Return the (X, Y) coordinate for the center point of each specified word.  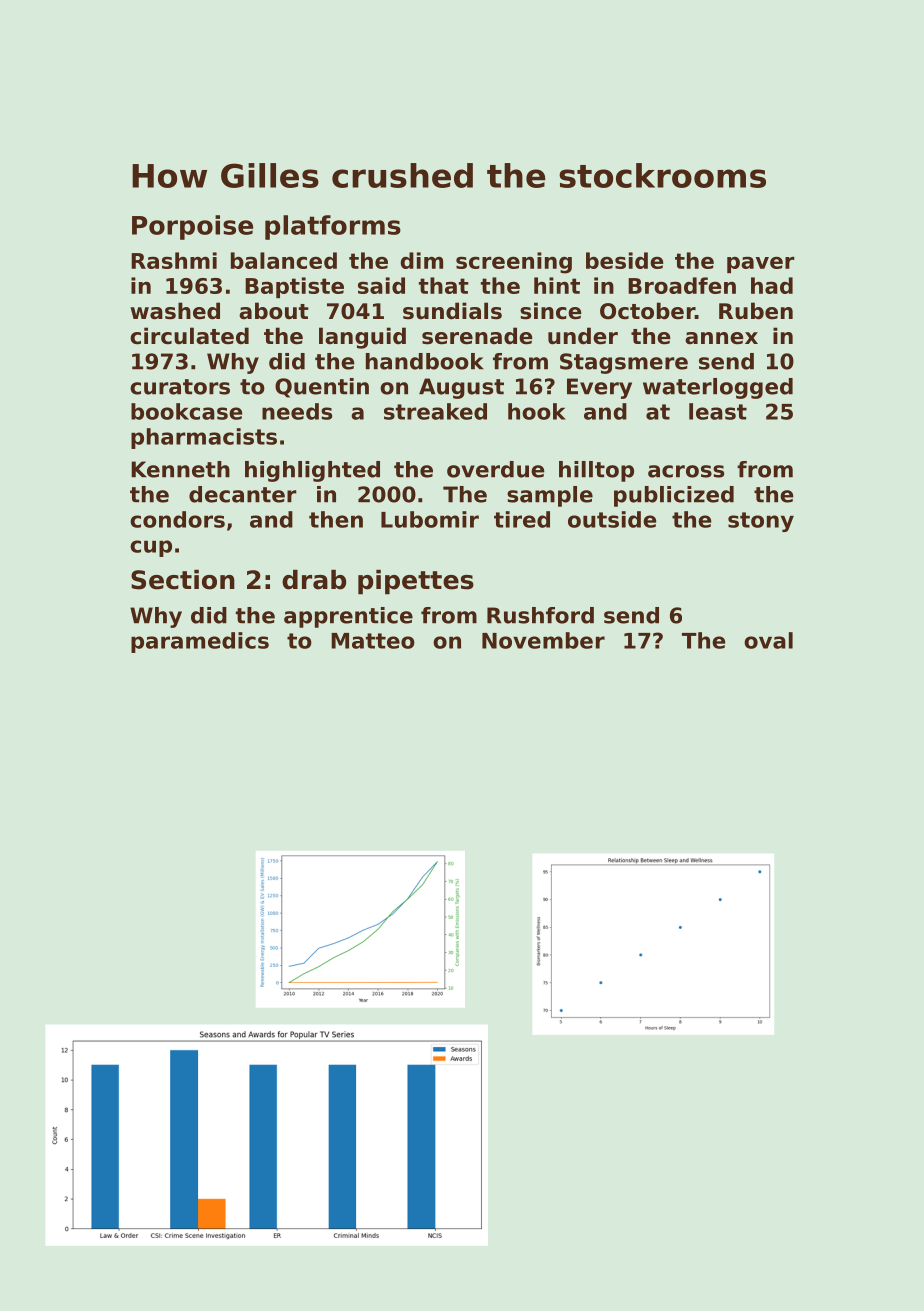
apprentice (348, 617)
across (686, 471)
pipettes (416, 582)
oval (768, 640)
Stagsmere (624, 363)
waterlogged (718, 388)
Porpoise (192, 227)
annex (721, 338)
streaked (435, 411)
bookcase (187, 411)
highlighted (312, 471)
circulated (189, 336)
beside (624, 260)
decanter (243, 494)
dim (421, 260)
